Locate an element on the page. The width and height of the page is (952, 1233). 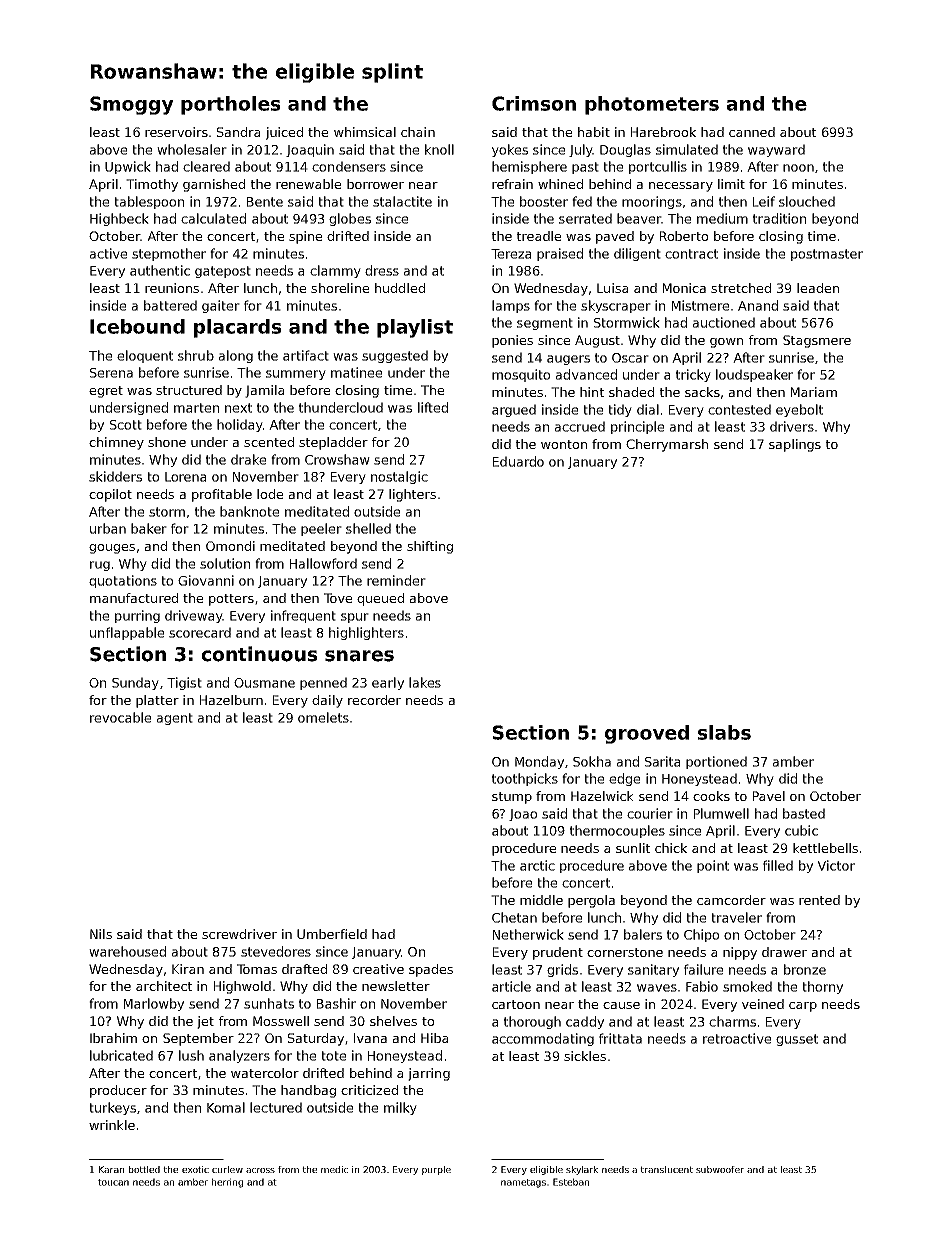
screwdriver is located at coordinates (239, 934).
